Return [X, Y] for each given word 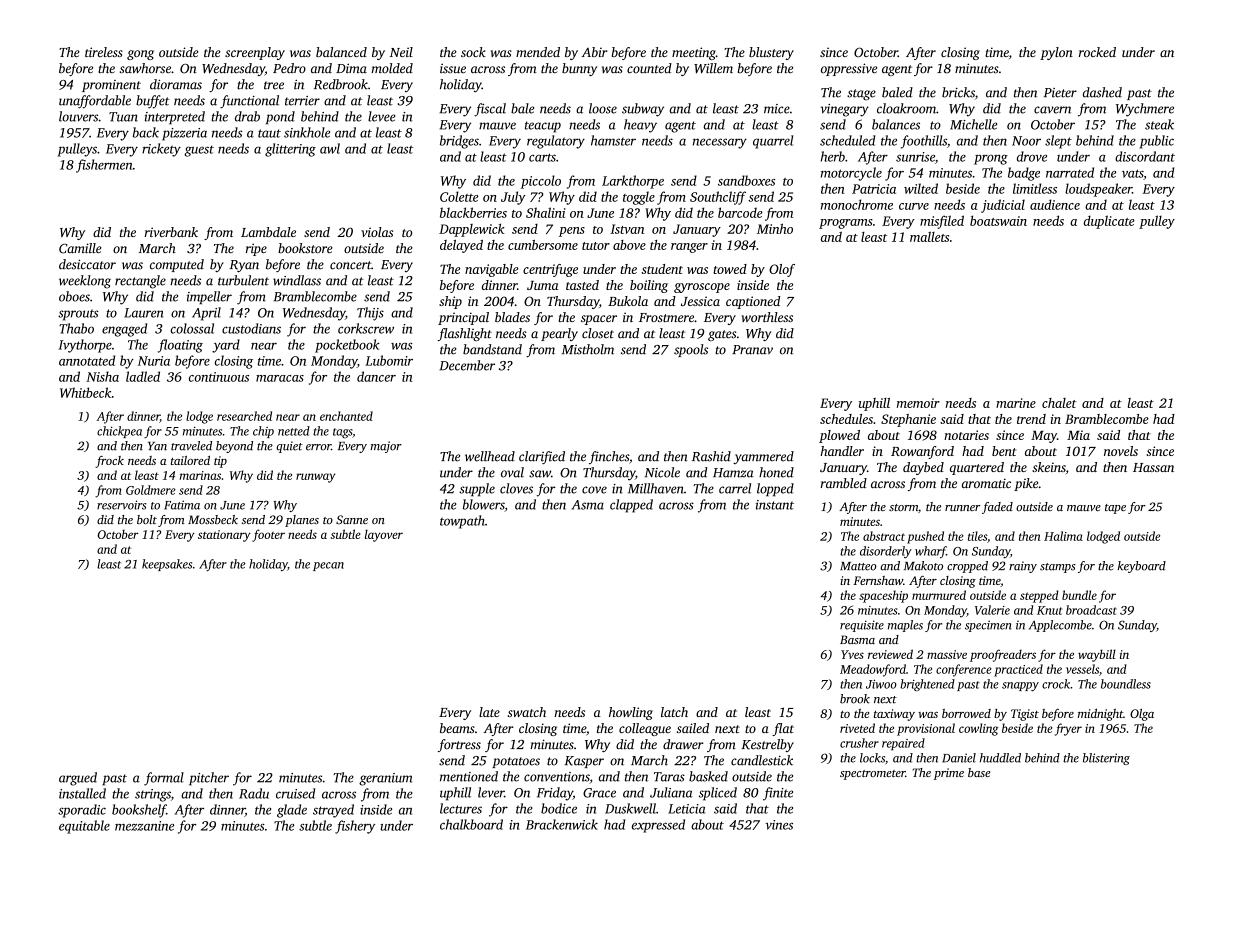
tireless [104, 52]
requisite [862, 626]
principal [463, 318]
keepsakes [167, 565]
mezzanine [144, 826]
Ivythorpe [85, 346]
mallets [929, 237]
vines [779, 825]
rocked [1097, 52]
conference [964, 670]
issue [453, 68]
